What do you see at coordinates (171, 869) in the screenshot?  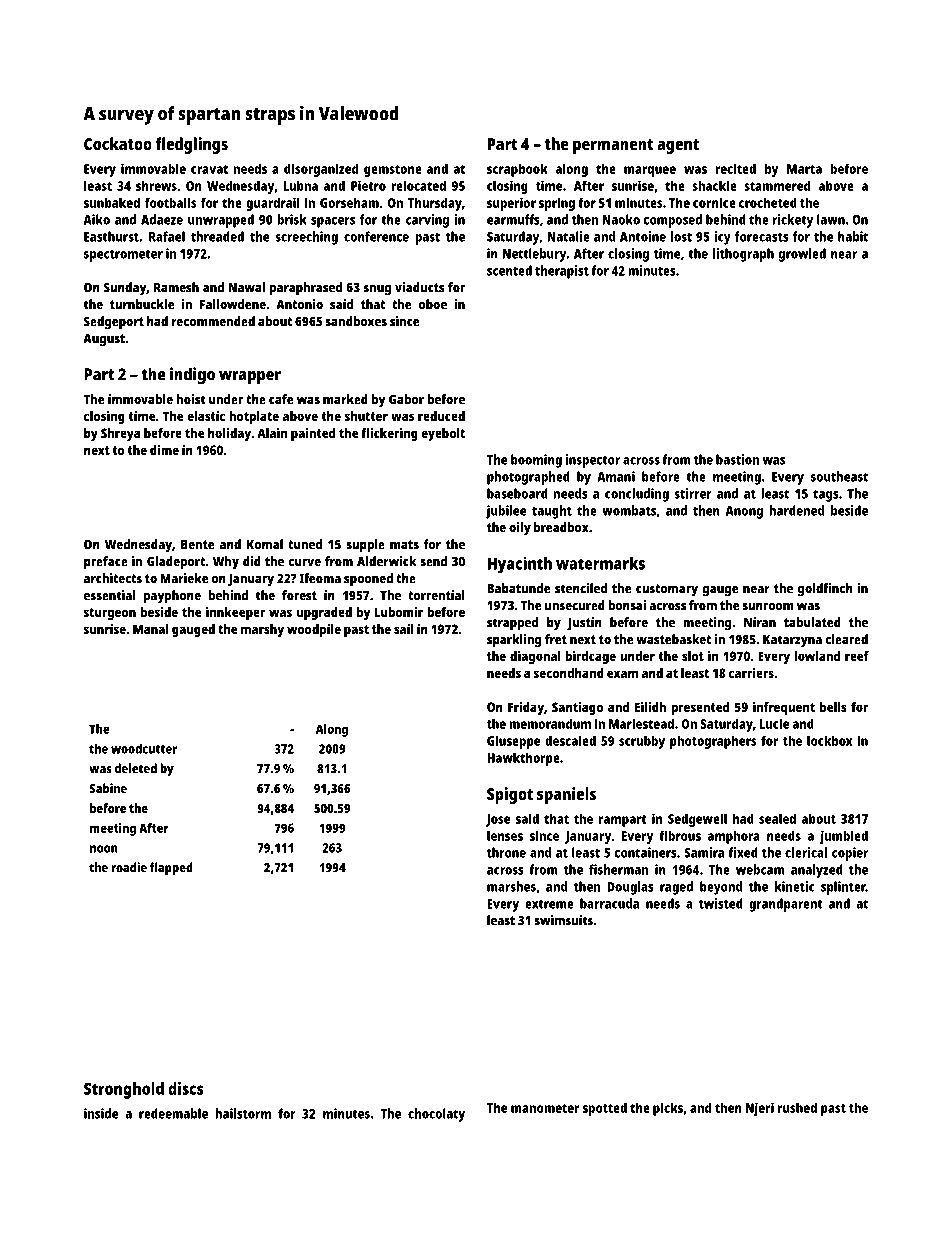 I see `flapped` at bounding box center [171, 869].
